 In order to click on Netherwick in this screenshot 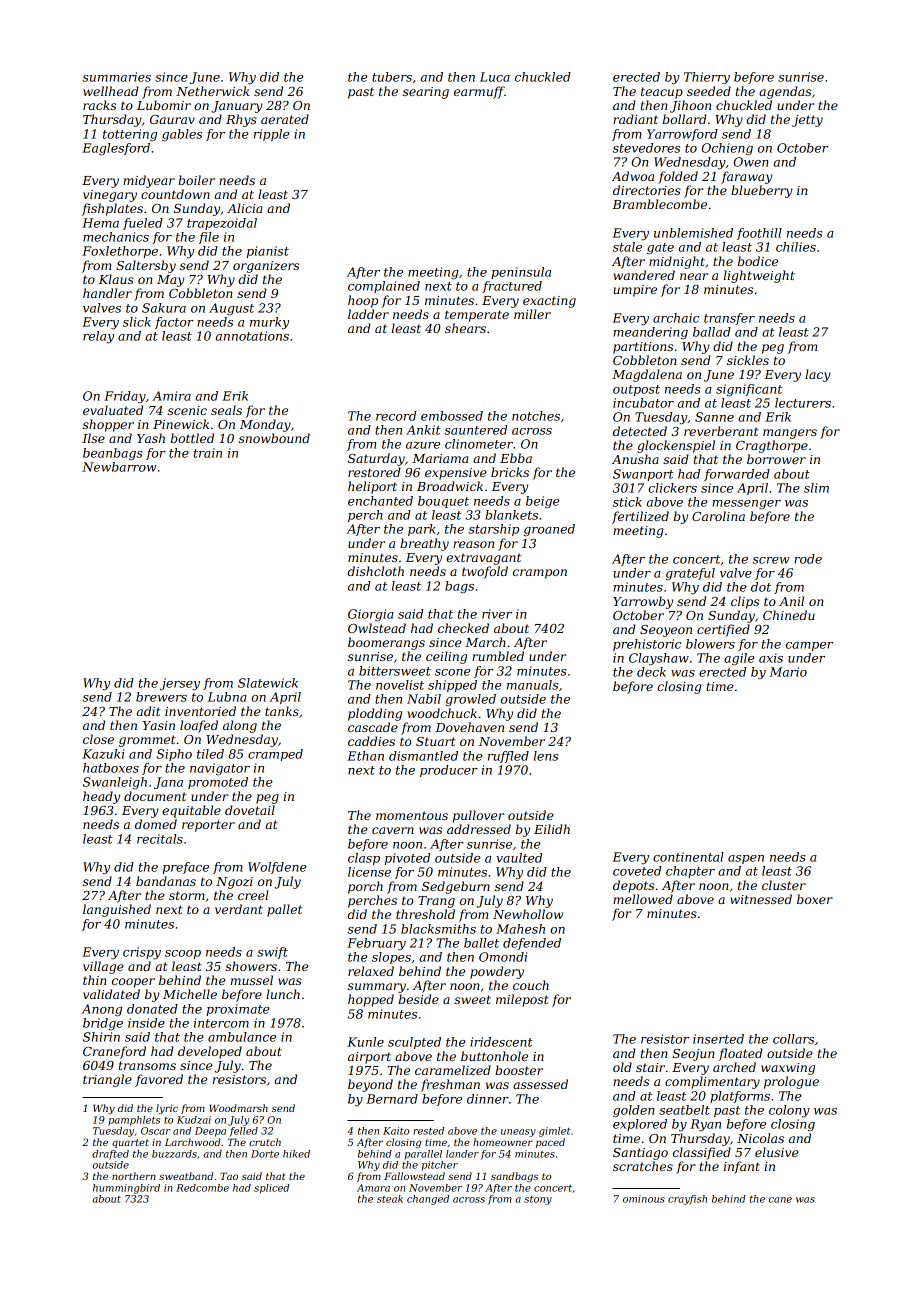, I will do `click(213, 91)`.
